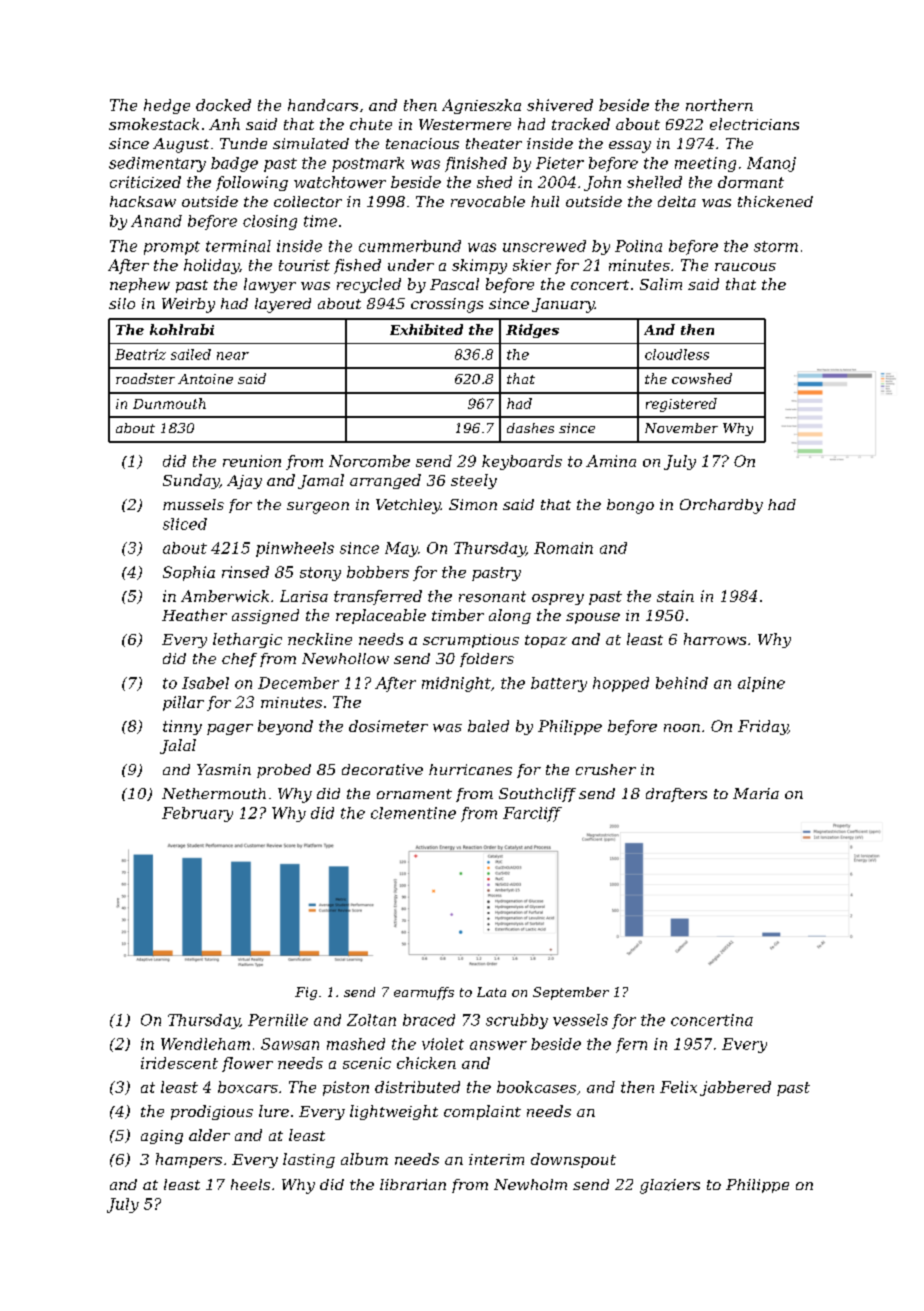 The image size is (924, 1311). Describe the element at coordinates (719, 105) in the screenshot. I see `northern` at that location.
